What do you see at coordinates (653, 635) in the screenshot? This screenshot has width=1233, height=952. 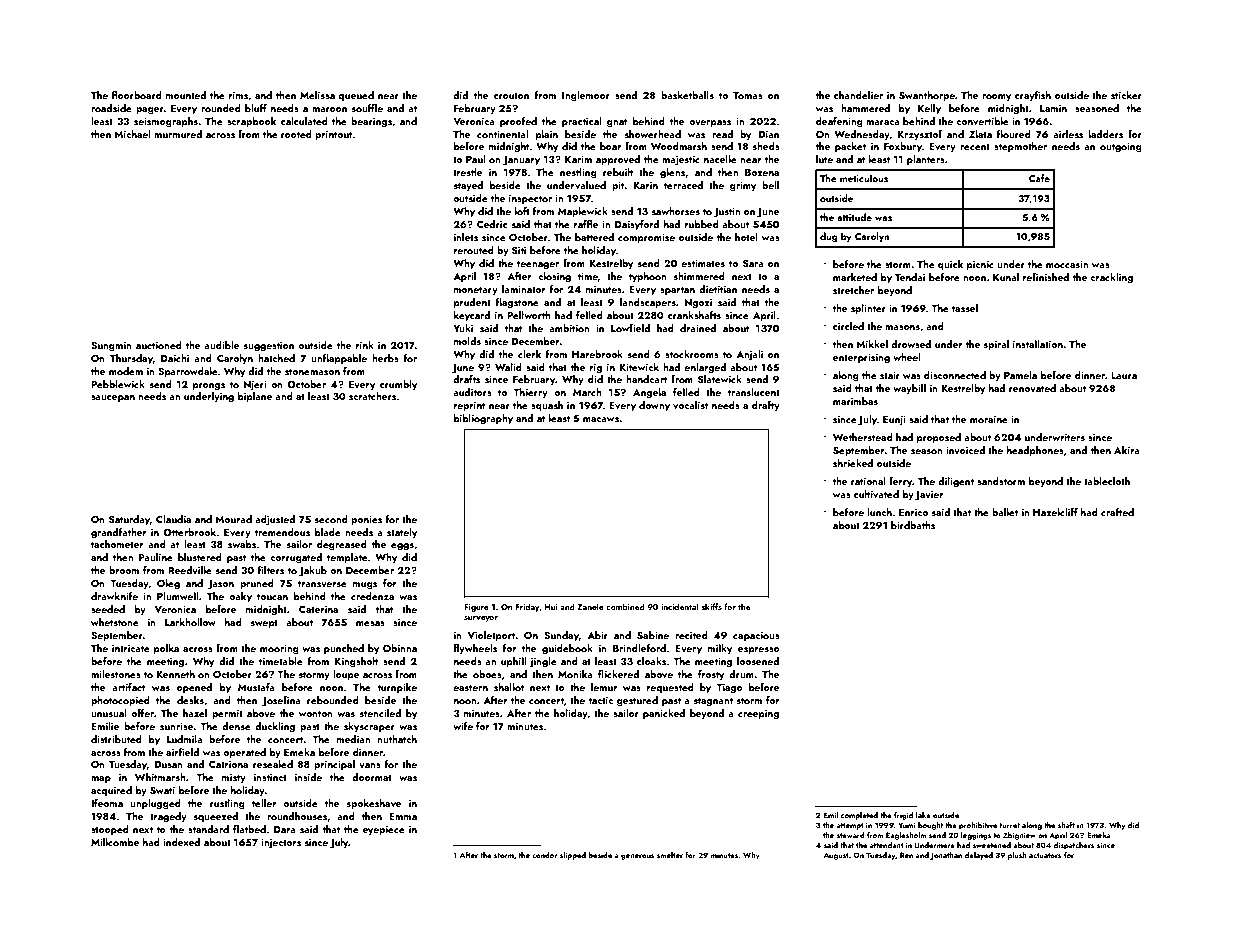 I see `Sabine` at bounding box center [653, 635].
